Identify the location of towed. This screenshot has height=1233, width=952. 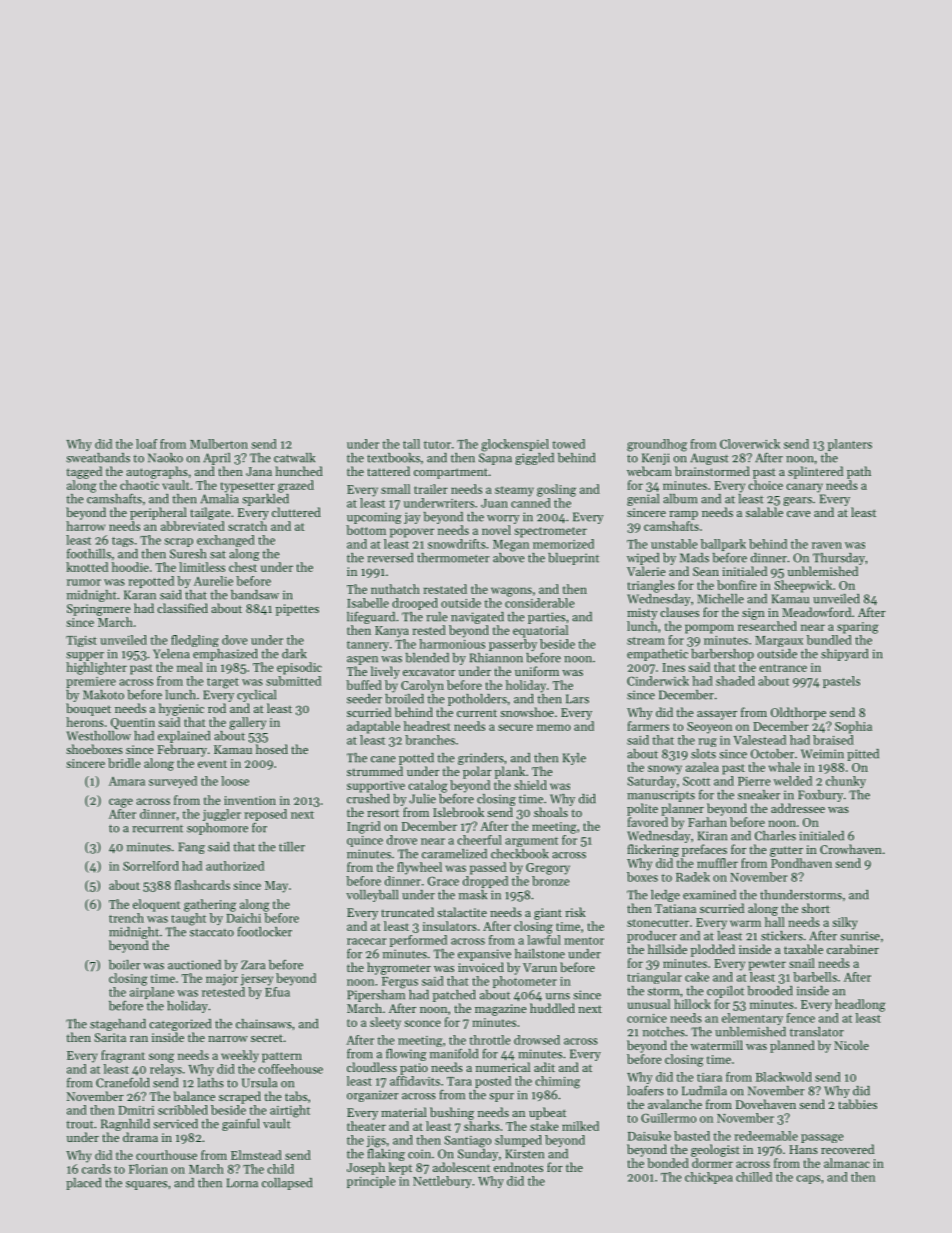
(568, 444).
